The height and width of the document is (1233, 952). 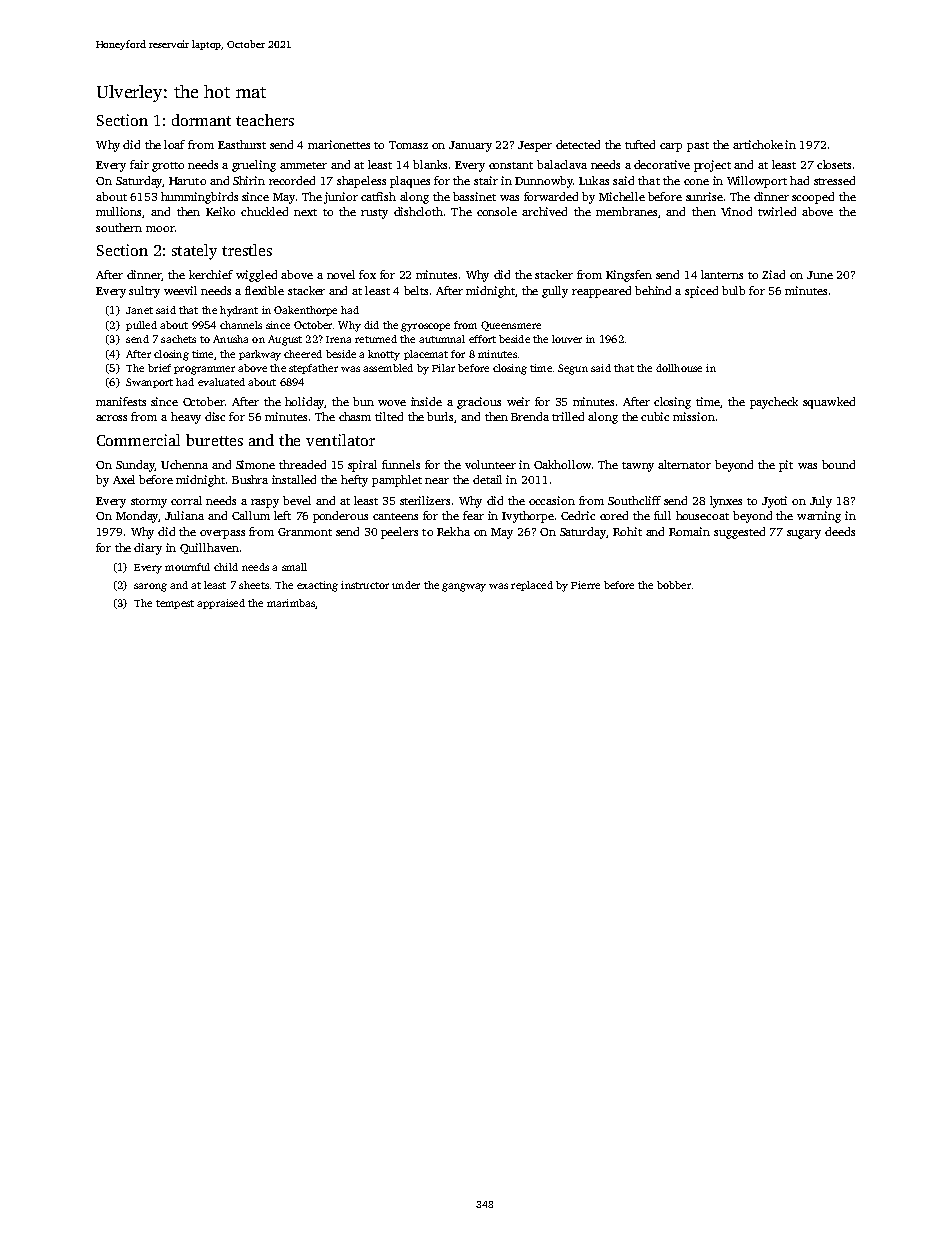 What do you see at coordinates (640, 144) in the document?
I see `tufted` at bounding box center [640, 144].
